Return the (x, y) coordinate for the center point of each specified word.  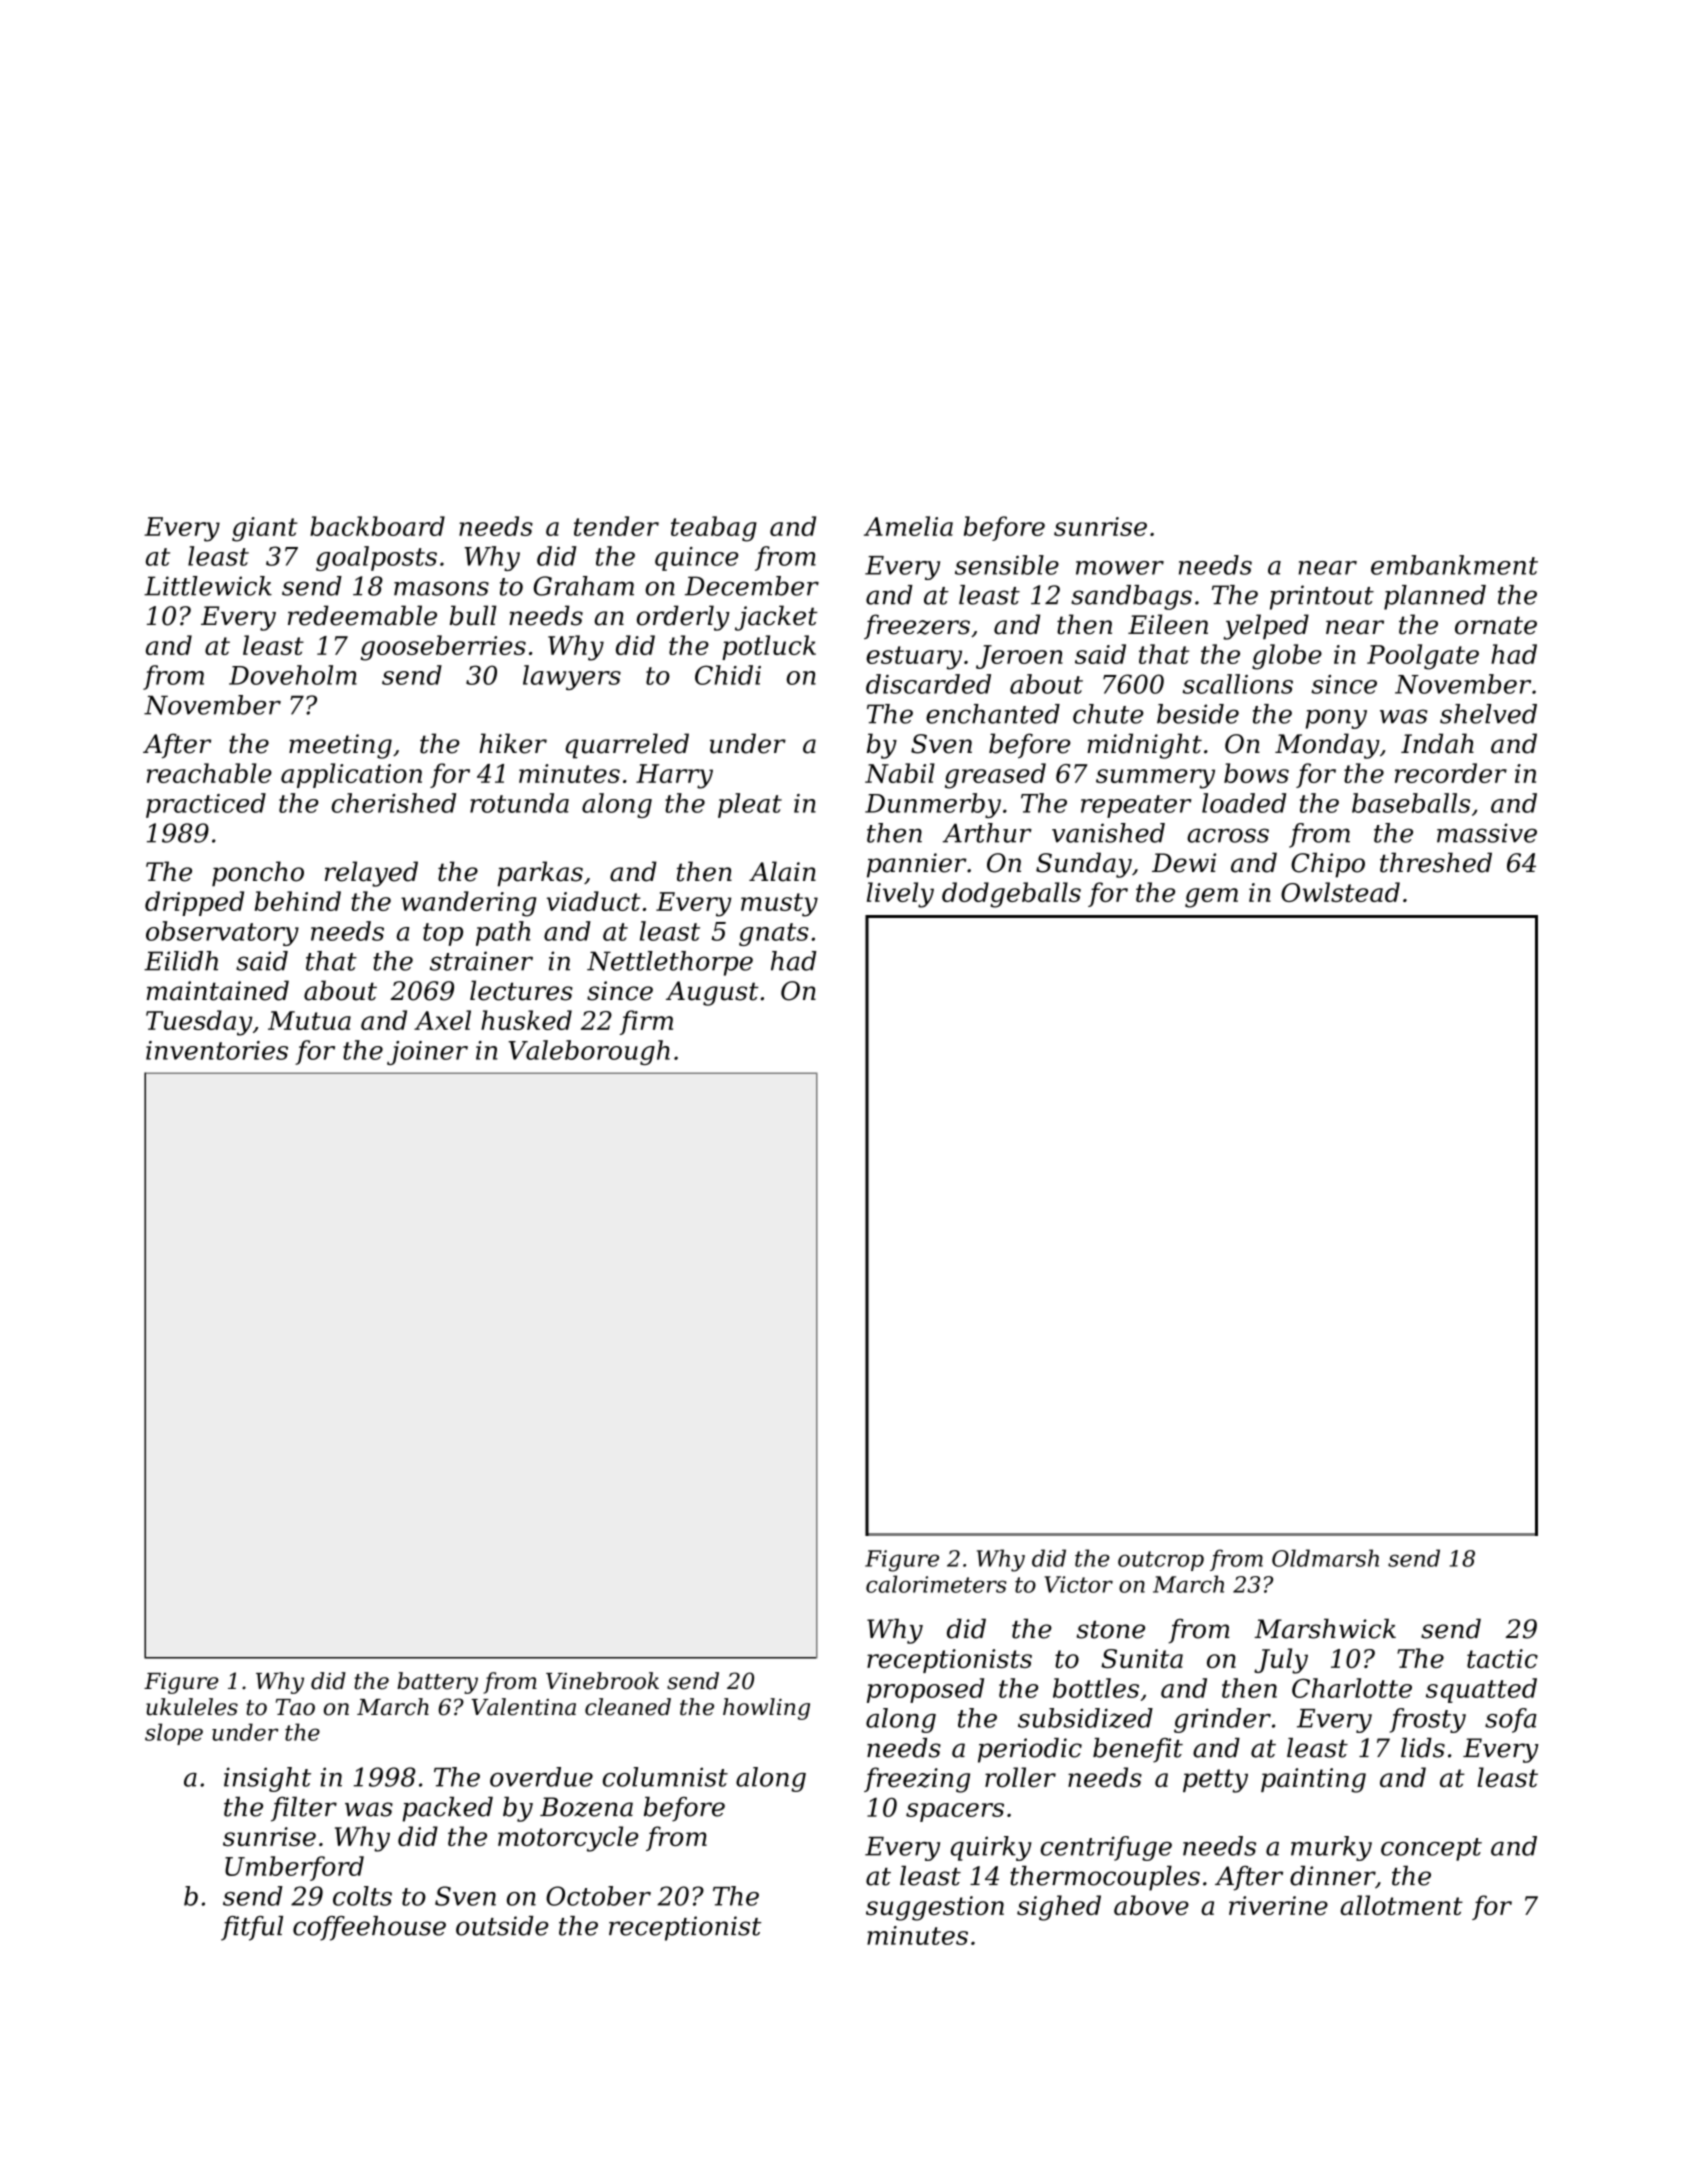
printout (1322, 597)
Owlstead (1340, 892)
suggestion (935, 1908)
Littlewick (208, 586)
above (1151, 1905)
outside (502, 1926)
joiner (427, 1053)
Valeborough (589, 1052)
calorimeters (936, 1584)
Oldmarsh (1325, 1558)
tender (616, 526)
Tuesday (199, 1023)
